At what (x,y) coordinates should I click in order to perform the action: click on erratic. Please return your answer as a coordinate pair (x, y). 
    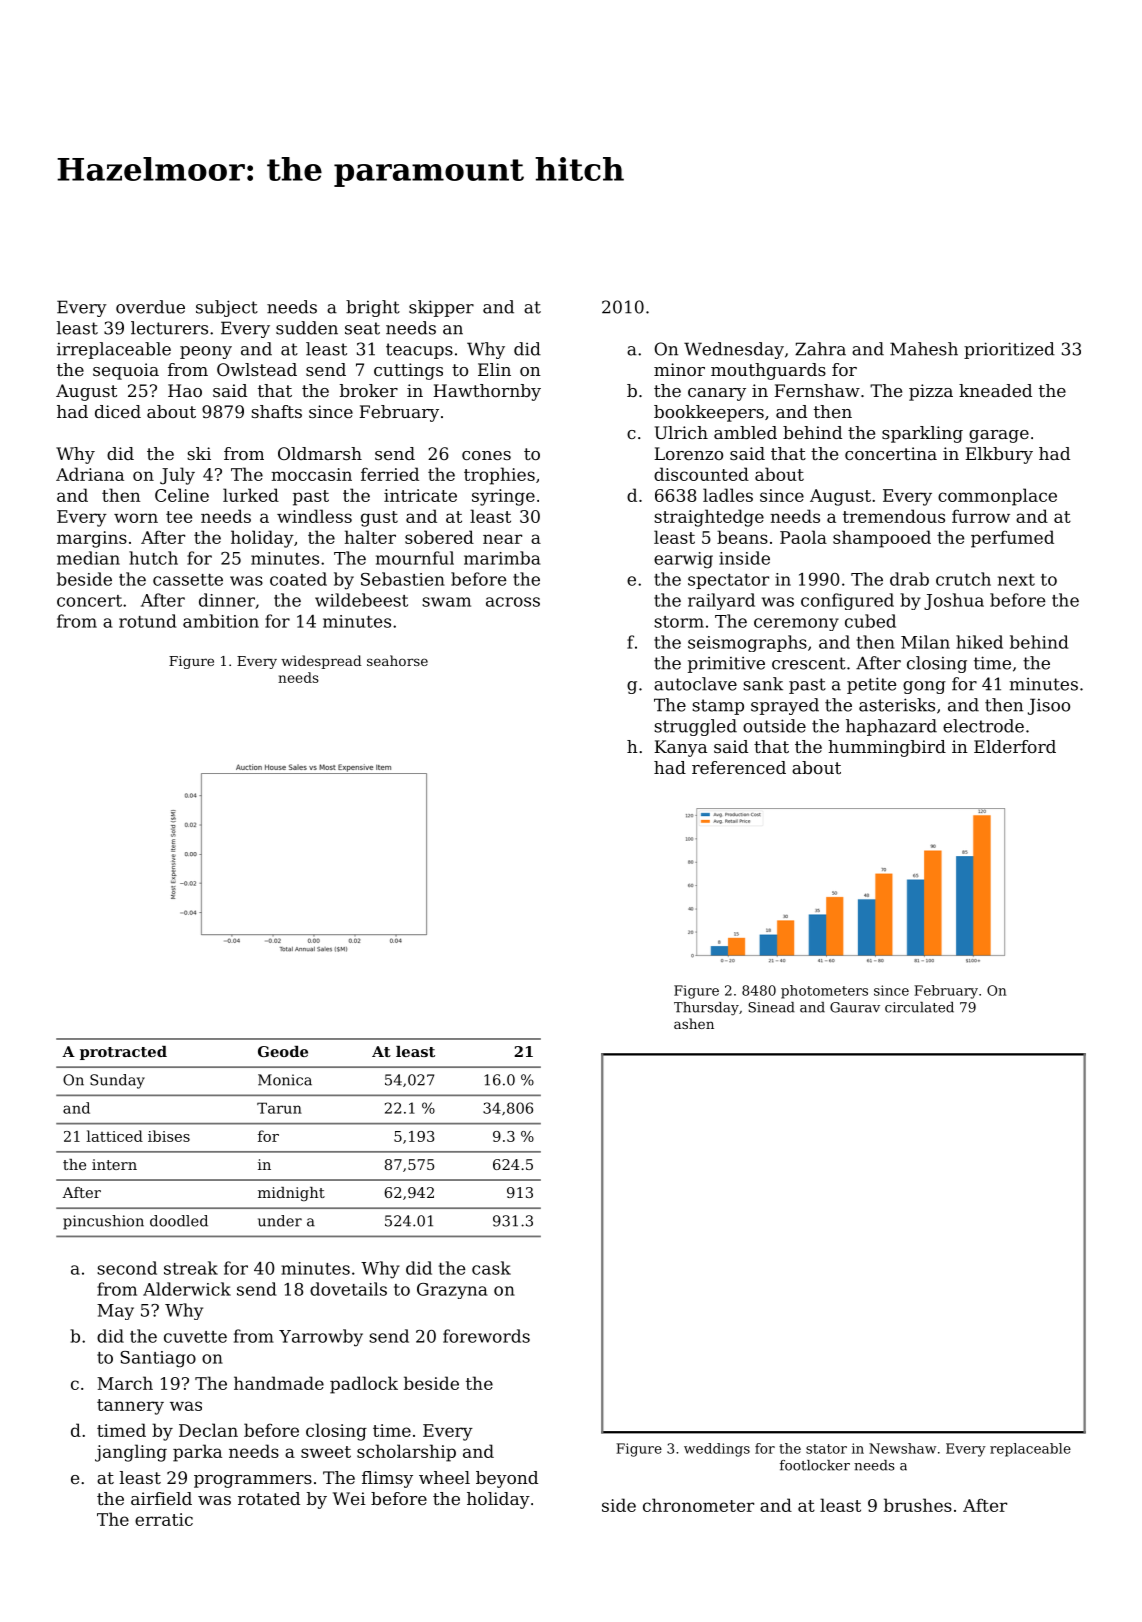
    Looking at the image, I should click on (164, 1519).
